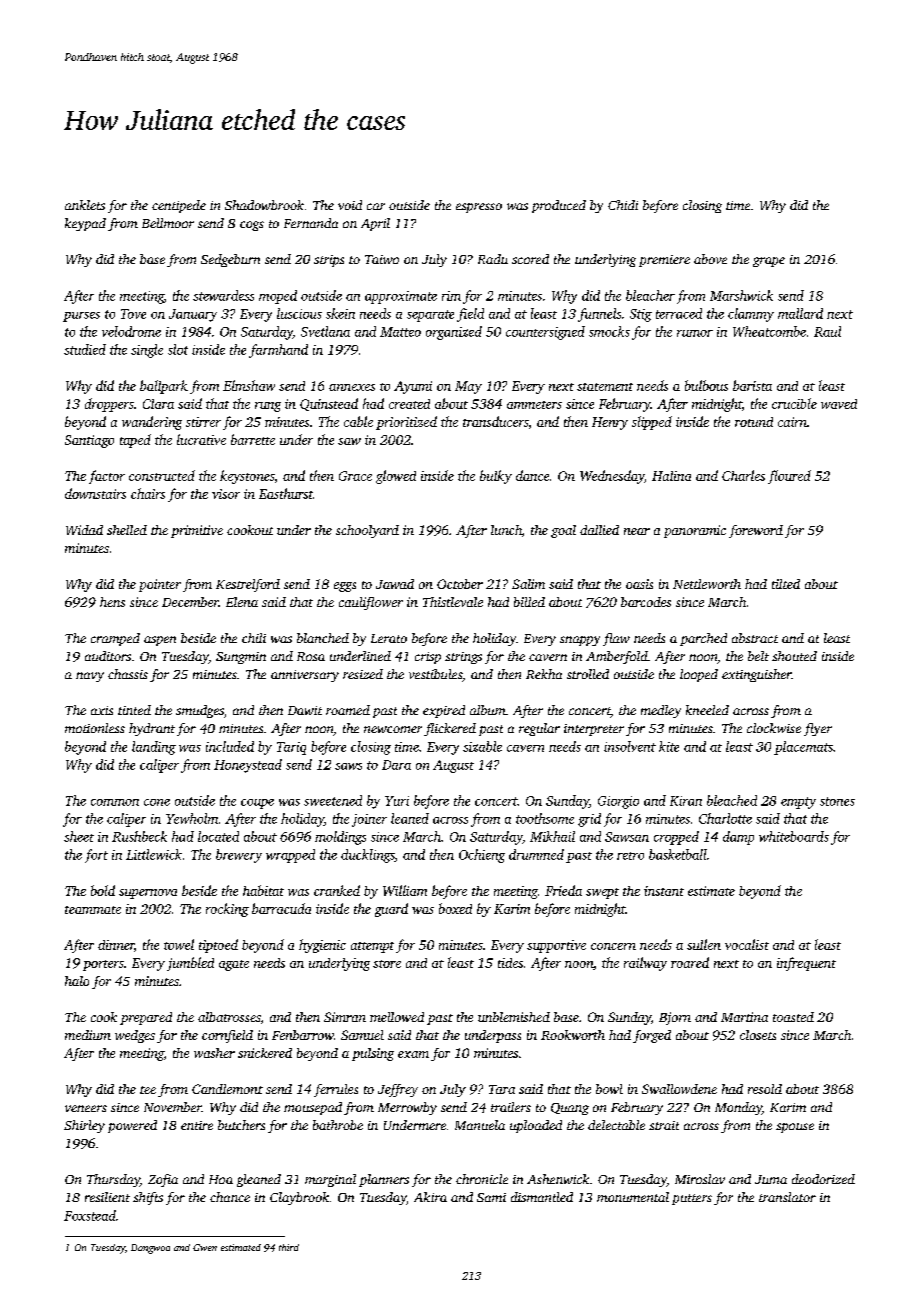  I want to click on third, so click(289, 1247).
